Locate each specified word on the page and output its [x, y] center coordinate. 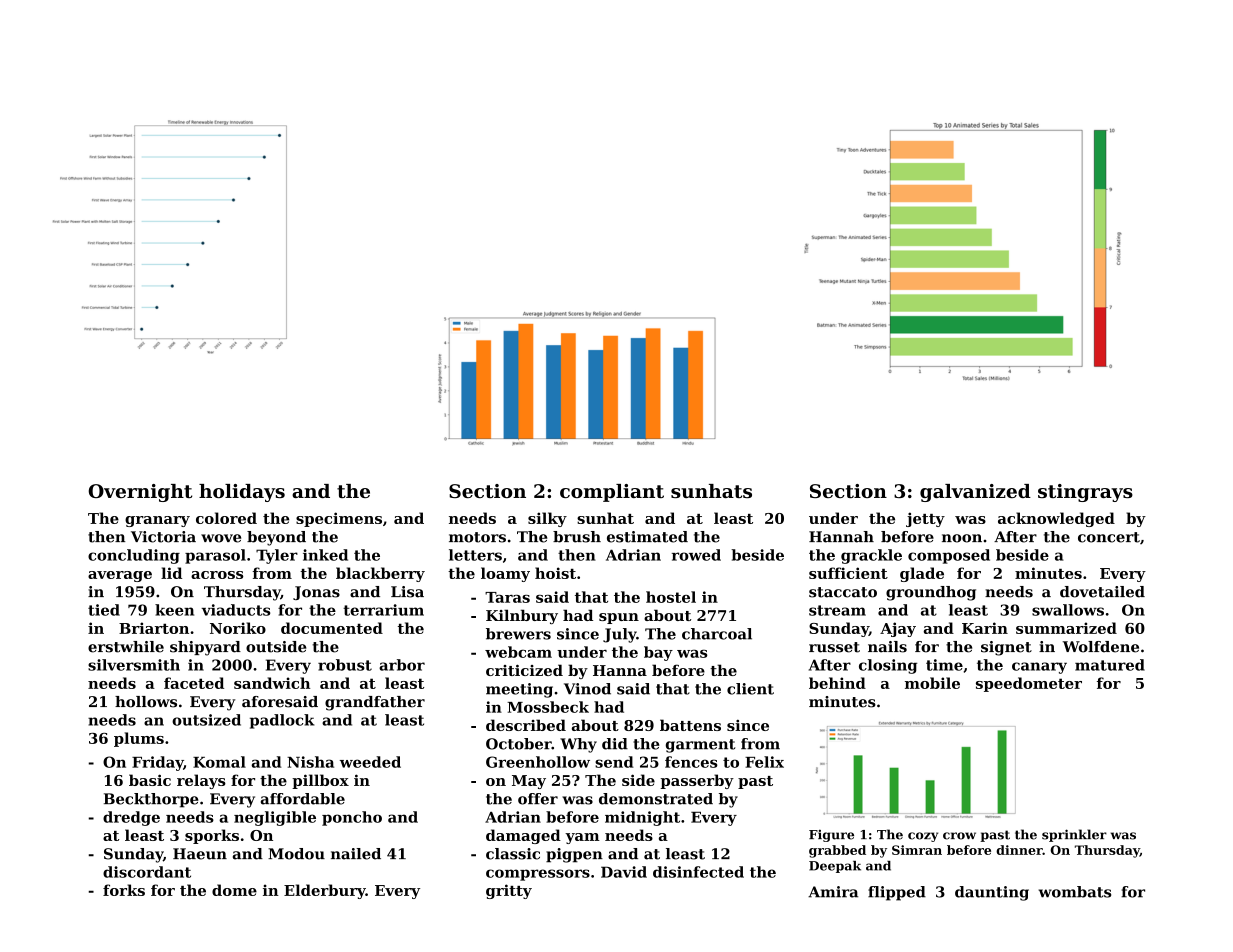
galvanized [975, 493]
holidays [242, 493]
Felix [764, 762]
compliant [612, 493]
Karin [985, 628]
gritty [509, 891]
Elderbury [325, 891]
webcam [518, 652]
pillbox [320, 781]
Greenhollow [538, 762]
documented [332, 628]
